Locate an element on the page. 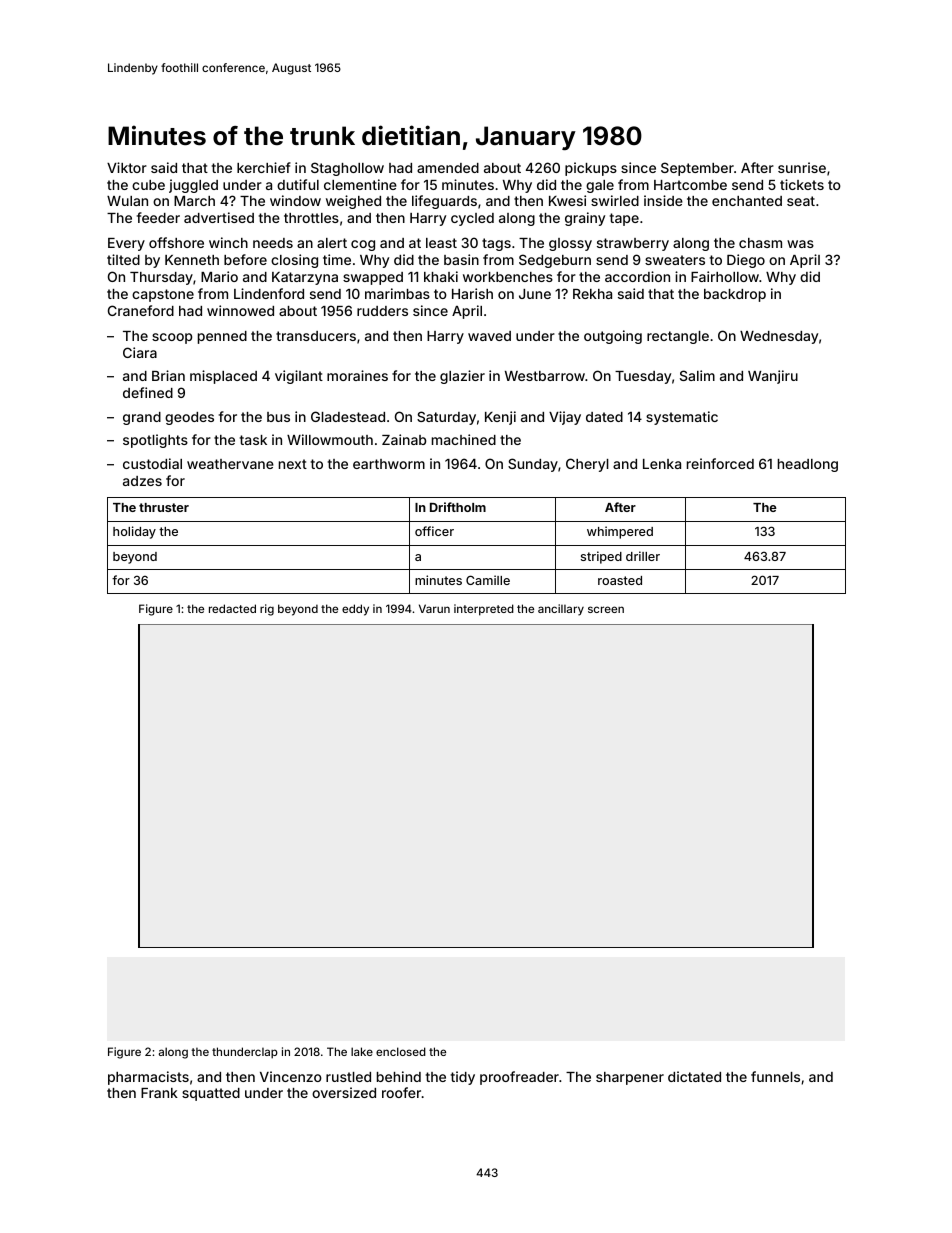 Image resolution: width=952 pixels, height=1233 pixels. roofer is located at coordinates (402, 1092).
